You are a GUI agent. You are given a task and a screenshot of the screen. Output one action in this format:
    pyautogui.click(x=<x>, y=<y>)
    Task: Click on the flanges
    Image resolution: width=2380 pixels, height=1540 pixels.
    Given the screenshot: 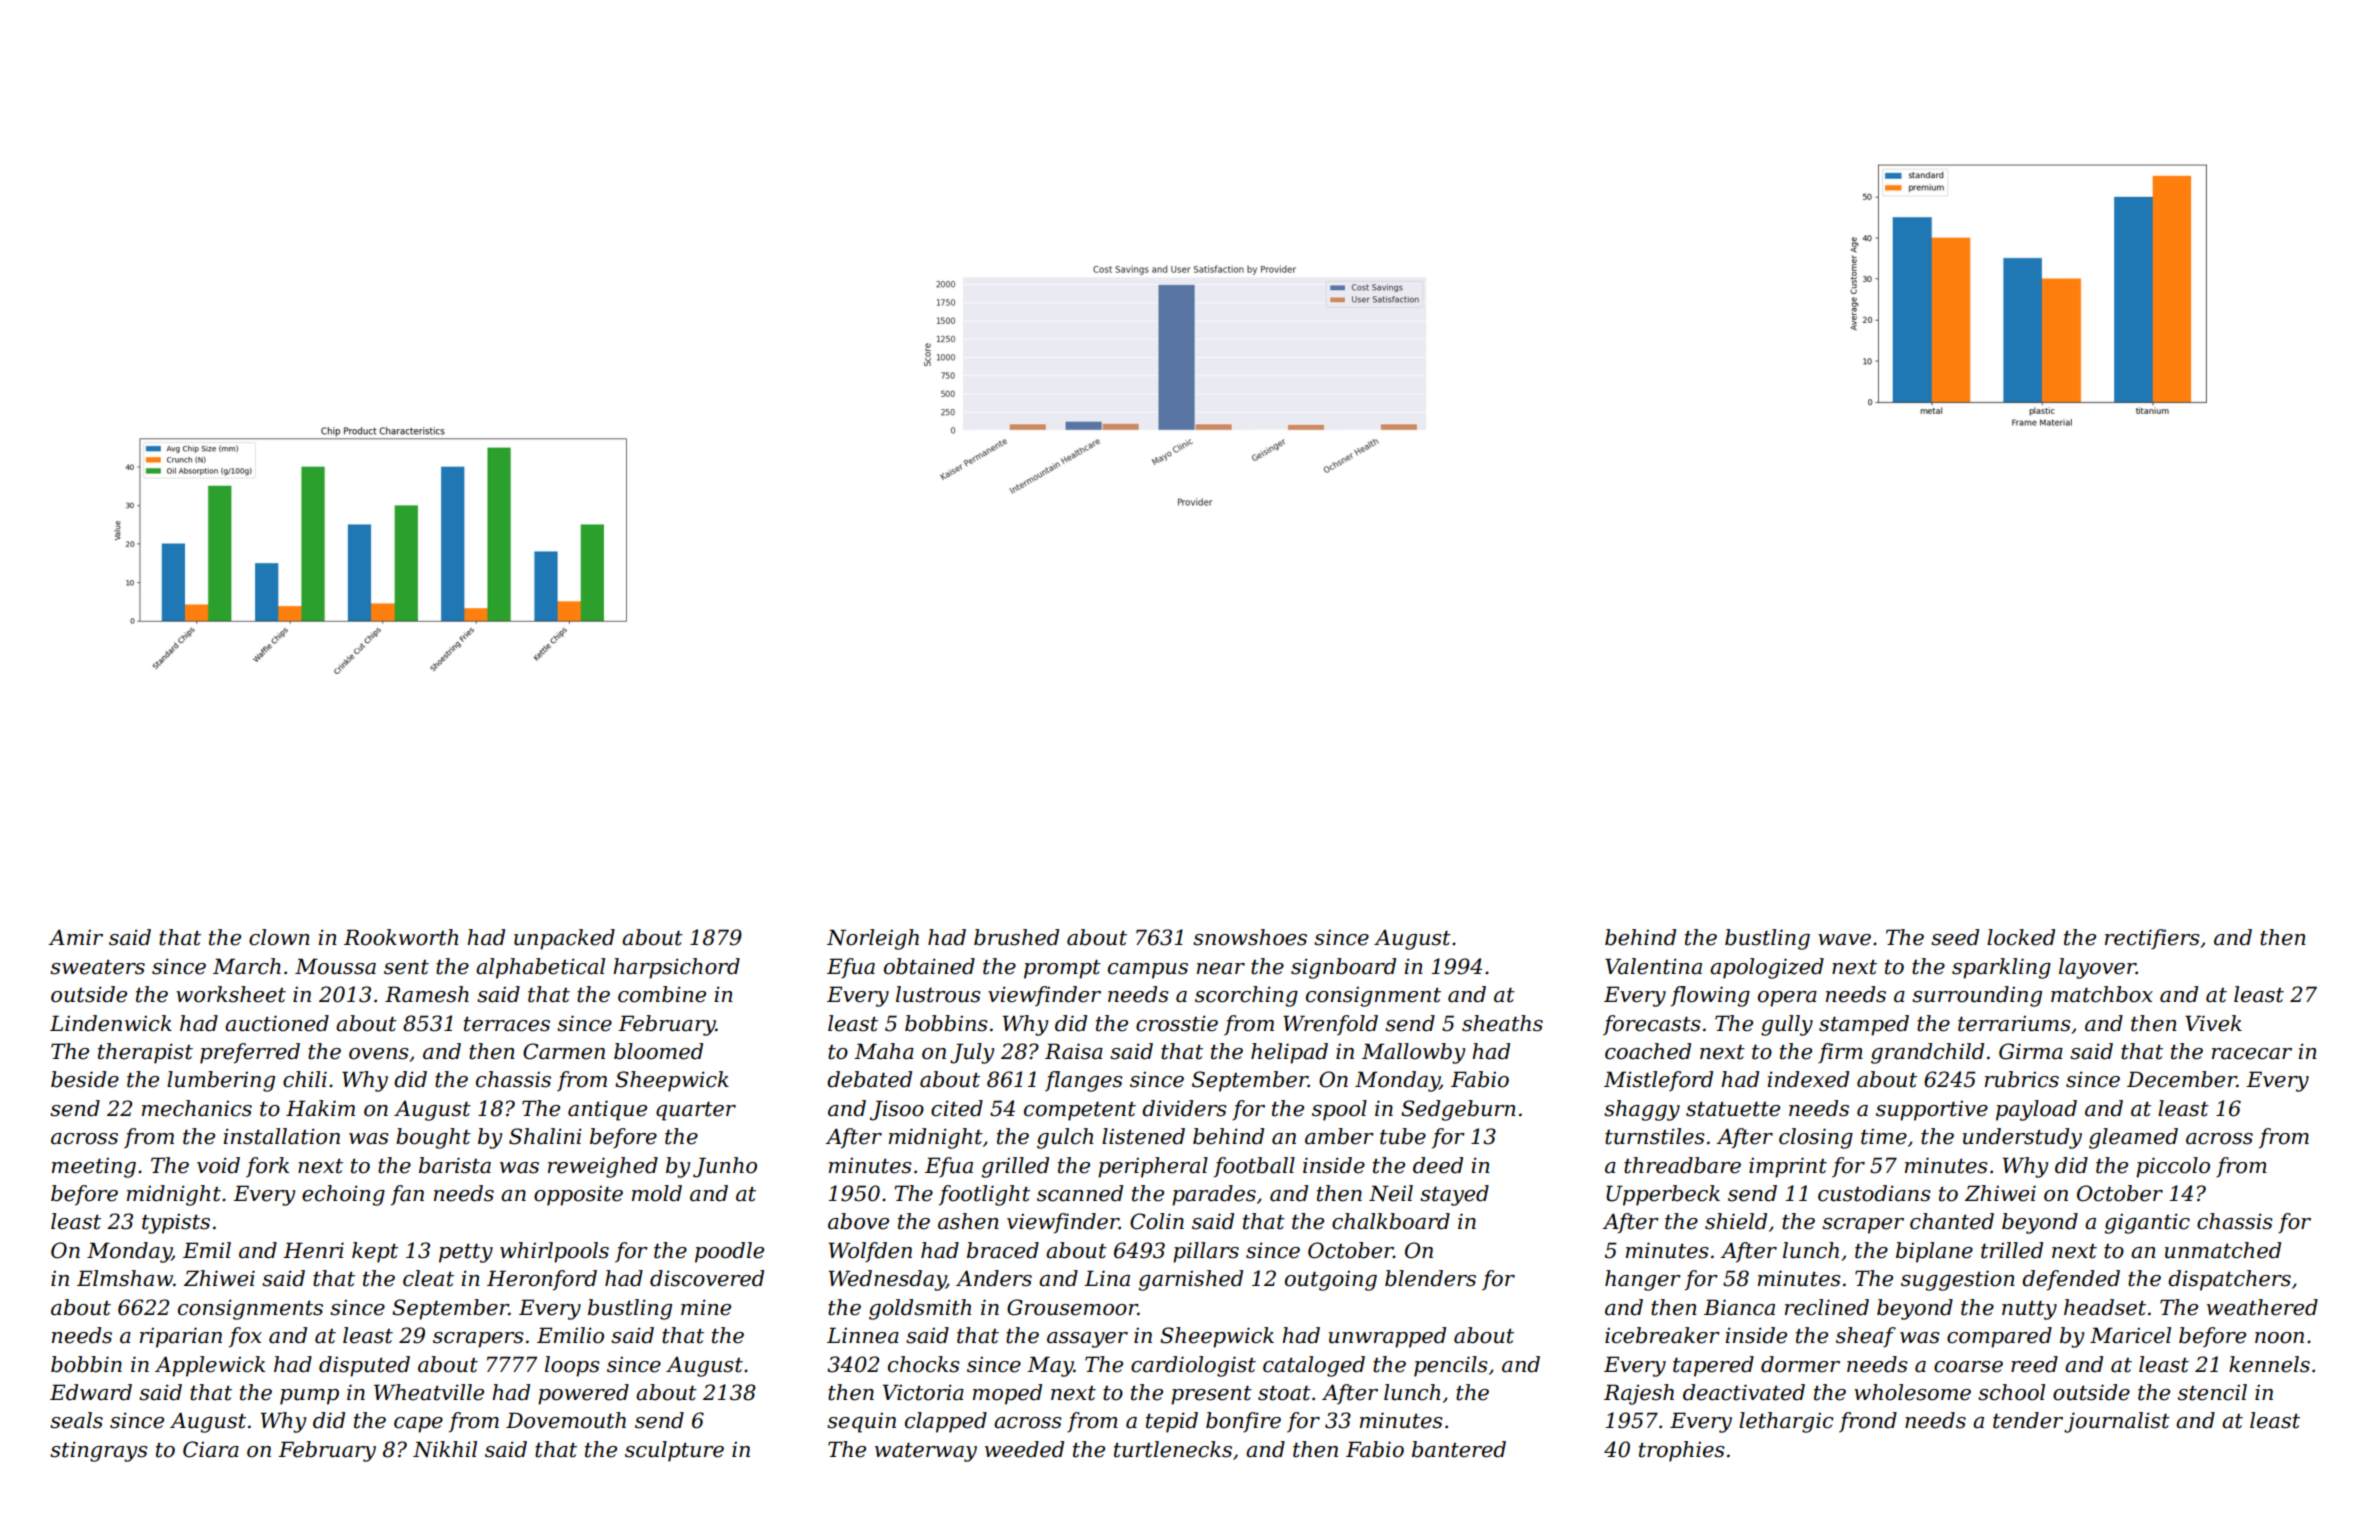 What is the action you would take?
    pyautogui.click(x=1084, y=1081)
